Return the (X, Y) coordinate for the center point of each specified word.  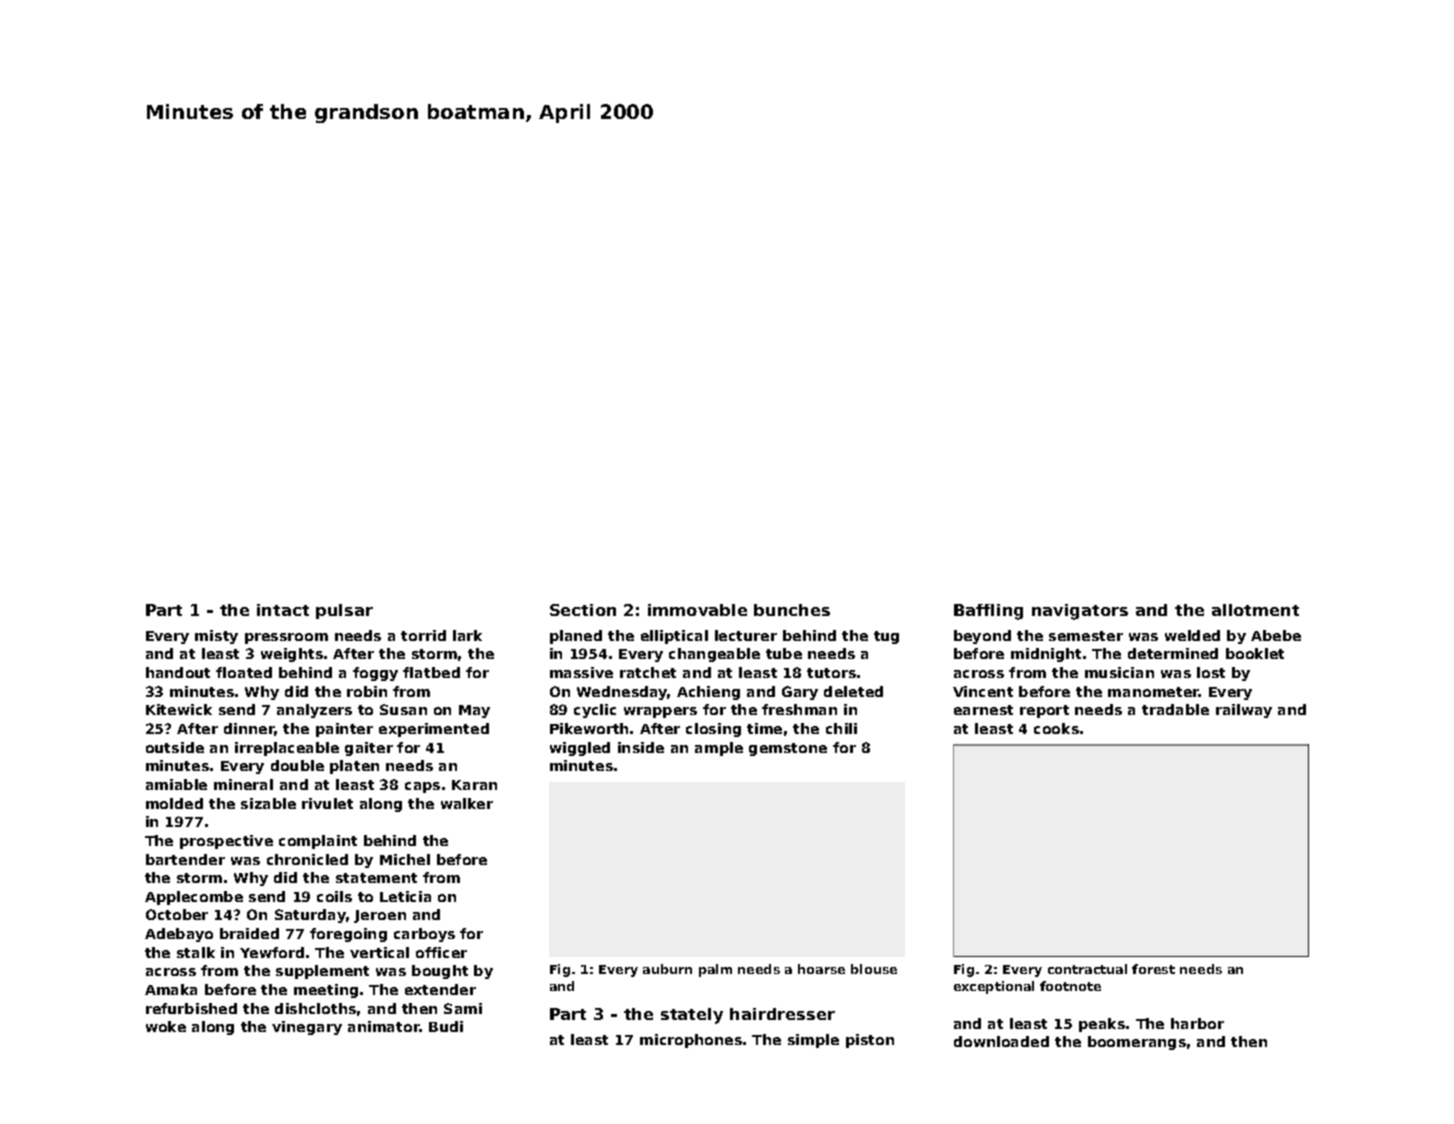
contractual (1087, 969)
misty (216, 637)
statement (376, 878)
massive (581, 672)
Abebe (1276, 635)
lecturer (746, 635)
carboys (424, 935)
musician (1119, 672)
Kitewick (179, 709)
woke (166, 1026)
